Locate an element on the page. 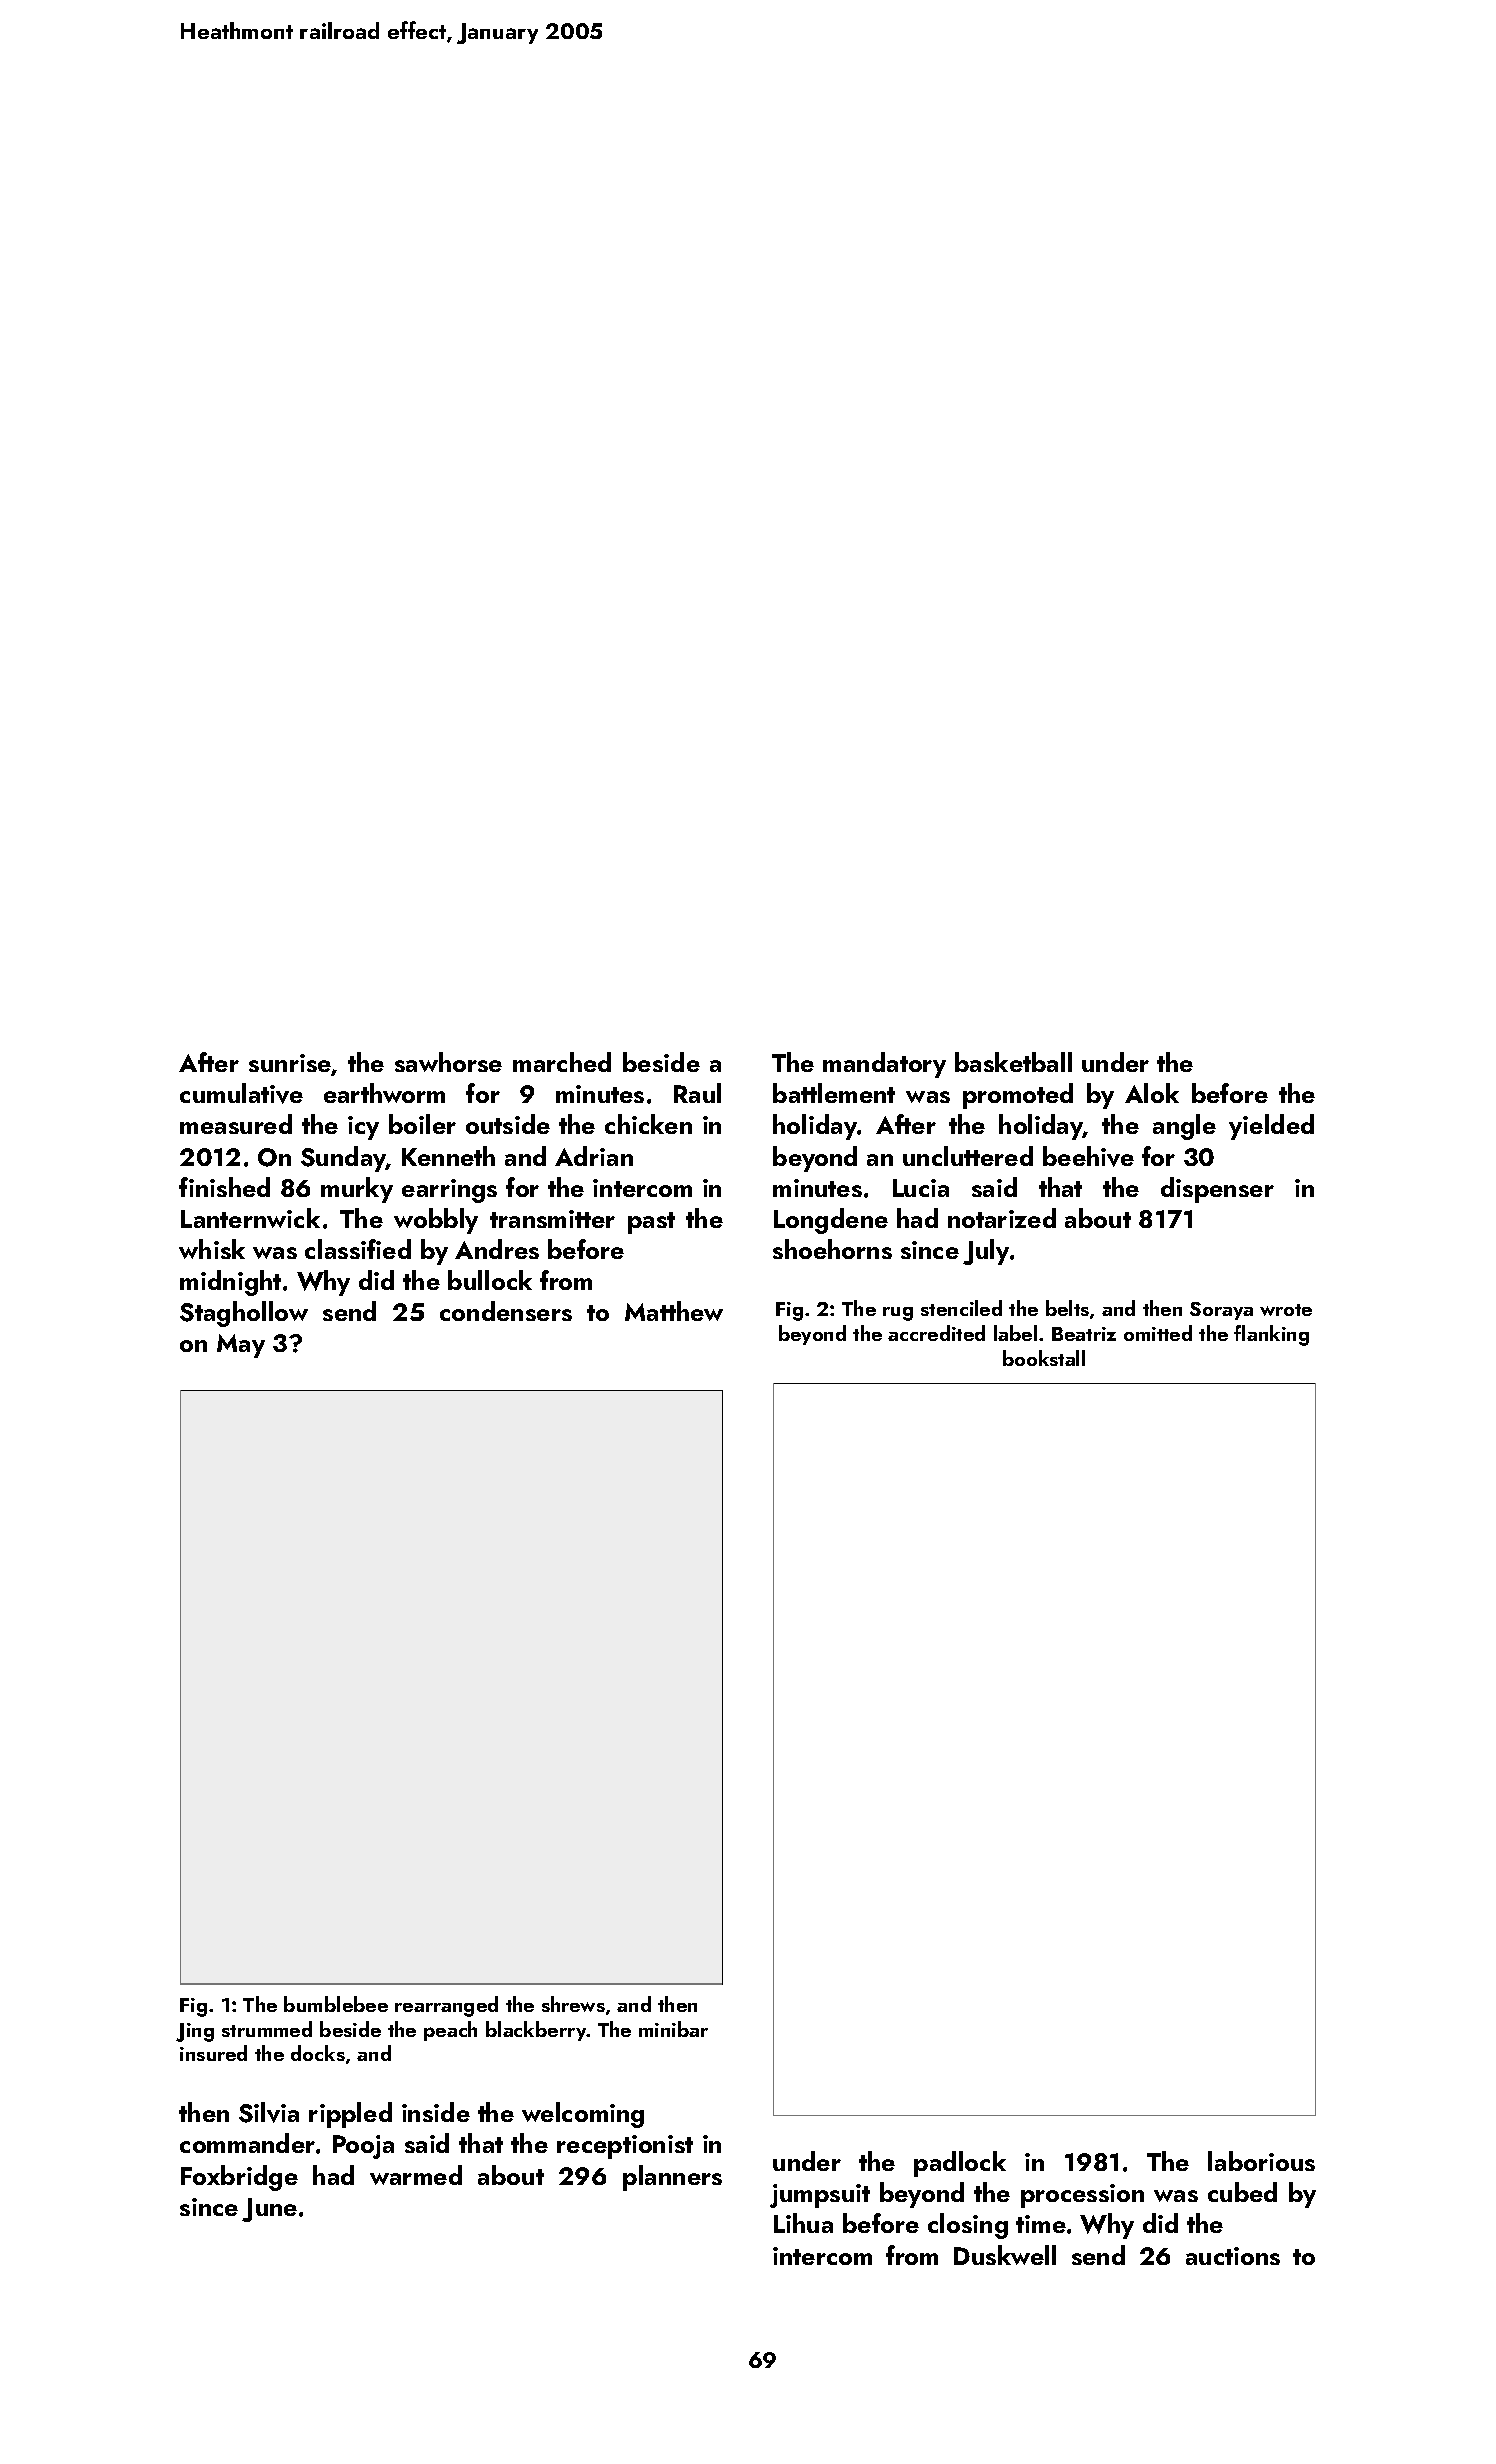 The image size is (1496, 2464). condensers is located at coordinates (506, 1311).
